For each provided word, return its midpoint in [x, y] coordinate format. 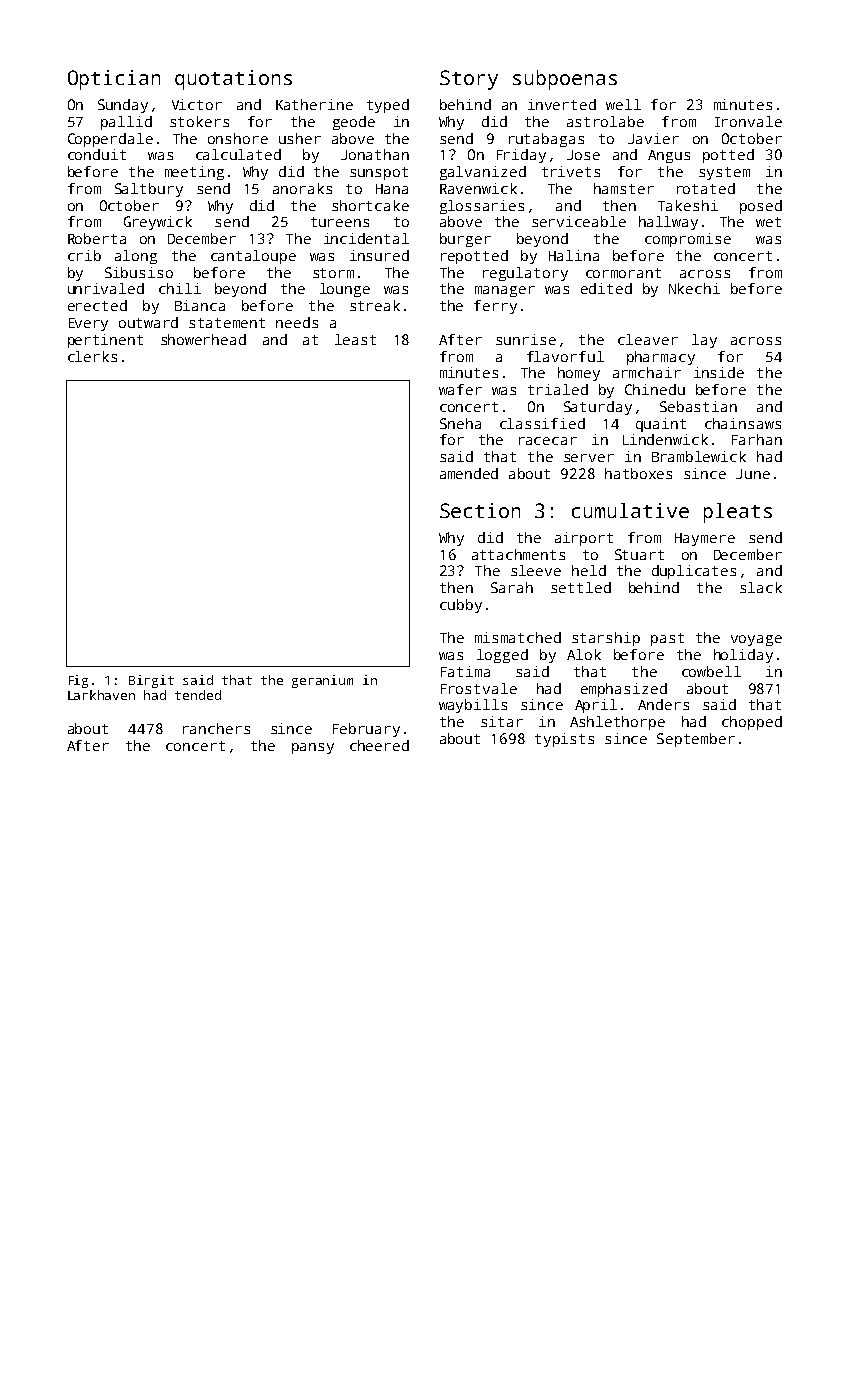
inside [719, 372]
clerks [92, 356]
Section [480, 510]
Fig [78, 681]
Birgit [151, 681]
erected [97, 305]
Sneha [460, 423]
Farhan [757, 439]
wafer [460, 389]
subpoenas [565, 80]
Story [469, 80]
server [589, 458]
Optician [114, 80]
